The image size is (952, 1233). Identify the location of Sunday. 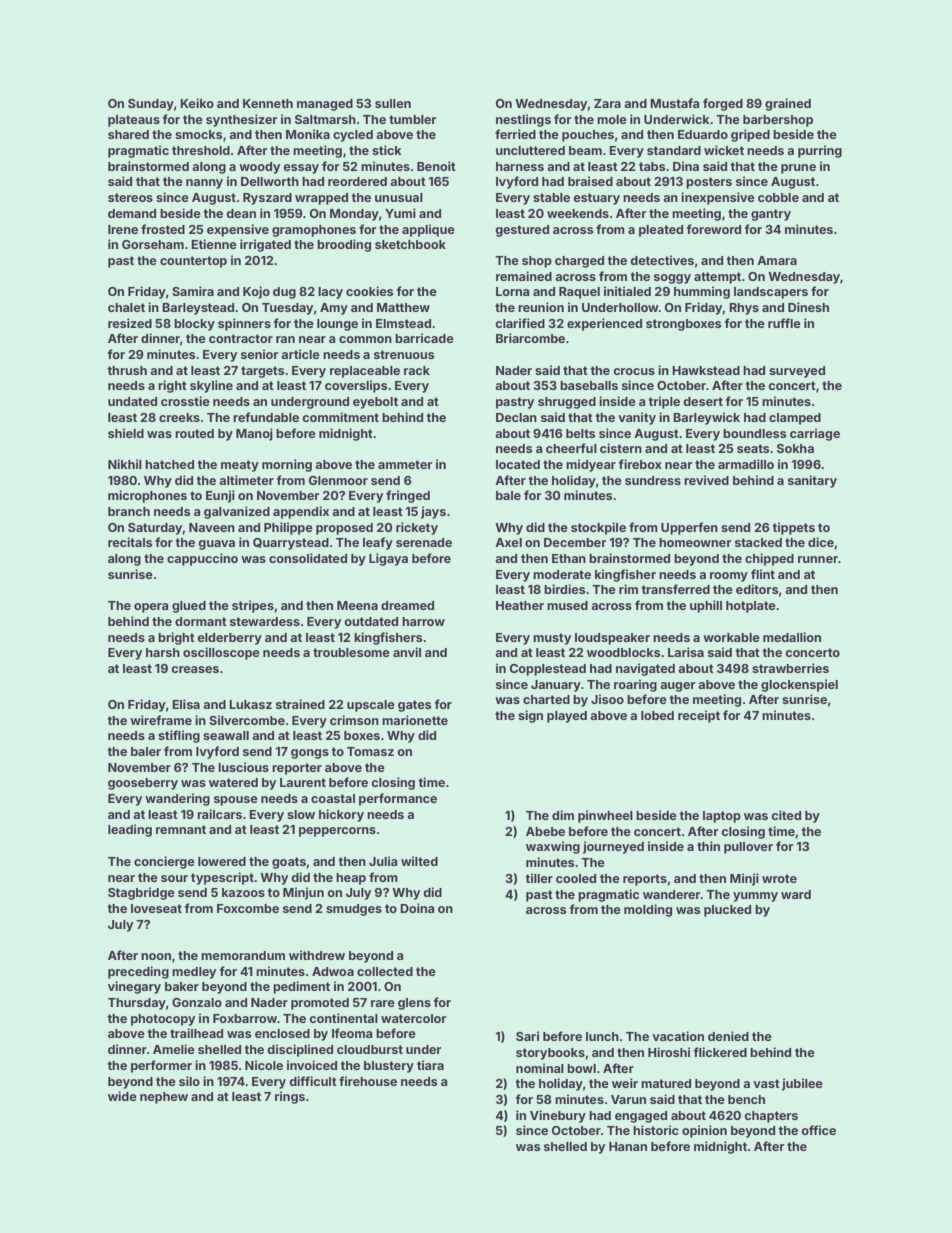
(151, 105).
